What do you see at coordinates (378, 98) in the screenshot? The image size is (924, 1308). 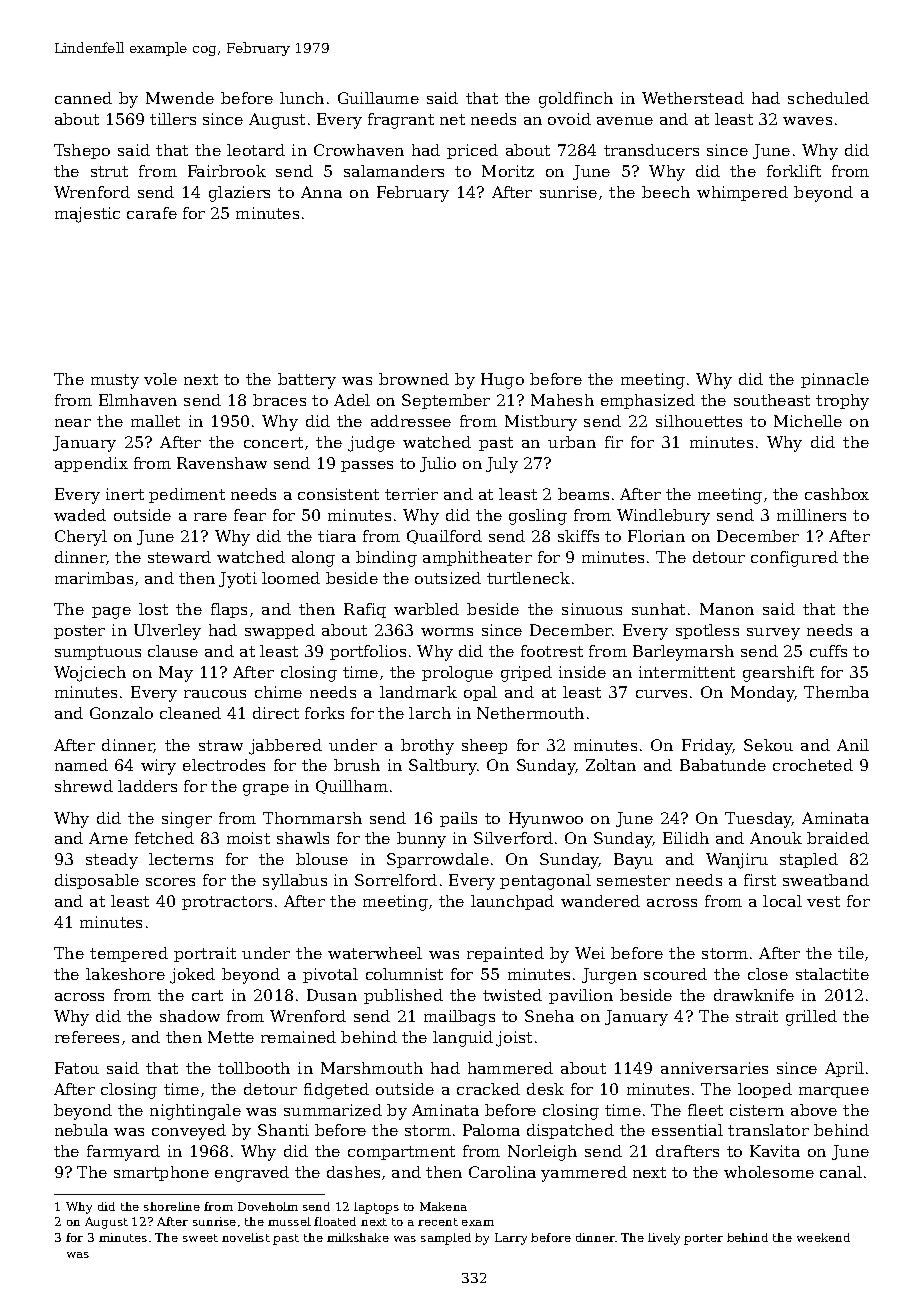 I see `Guillaume` at bounding box center [378, 98].
